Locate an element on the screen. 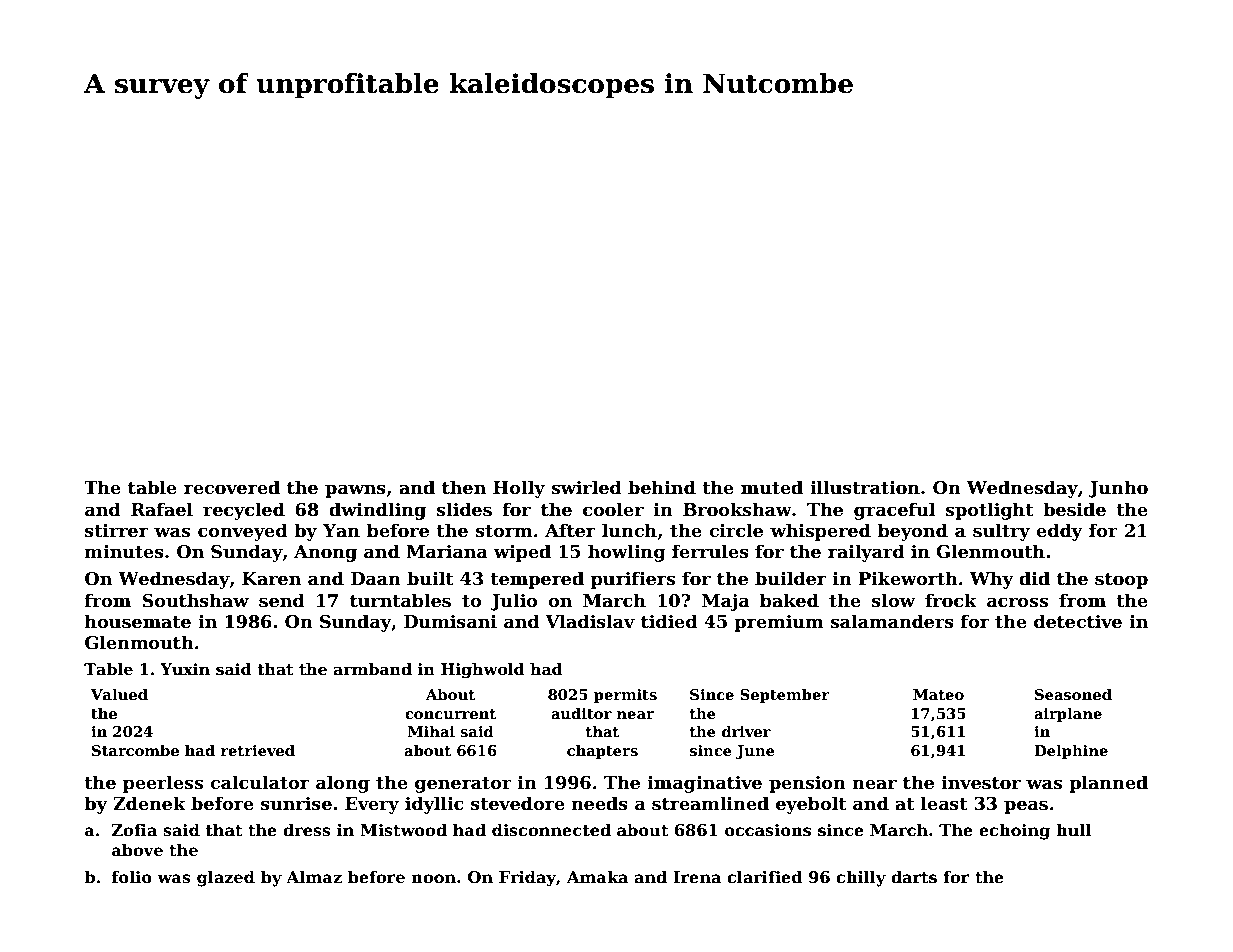 This screenshot has height=952, width=1233. recovered is located at coordinates (232, 487).
